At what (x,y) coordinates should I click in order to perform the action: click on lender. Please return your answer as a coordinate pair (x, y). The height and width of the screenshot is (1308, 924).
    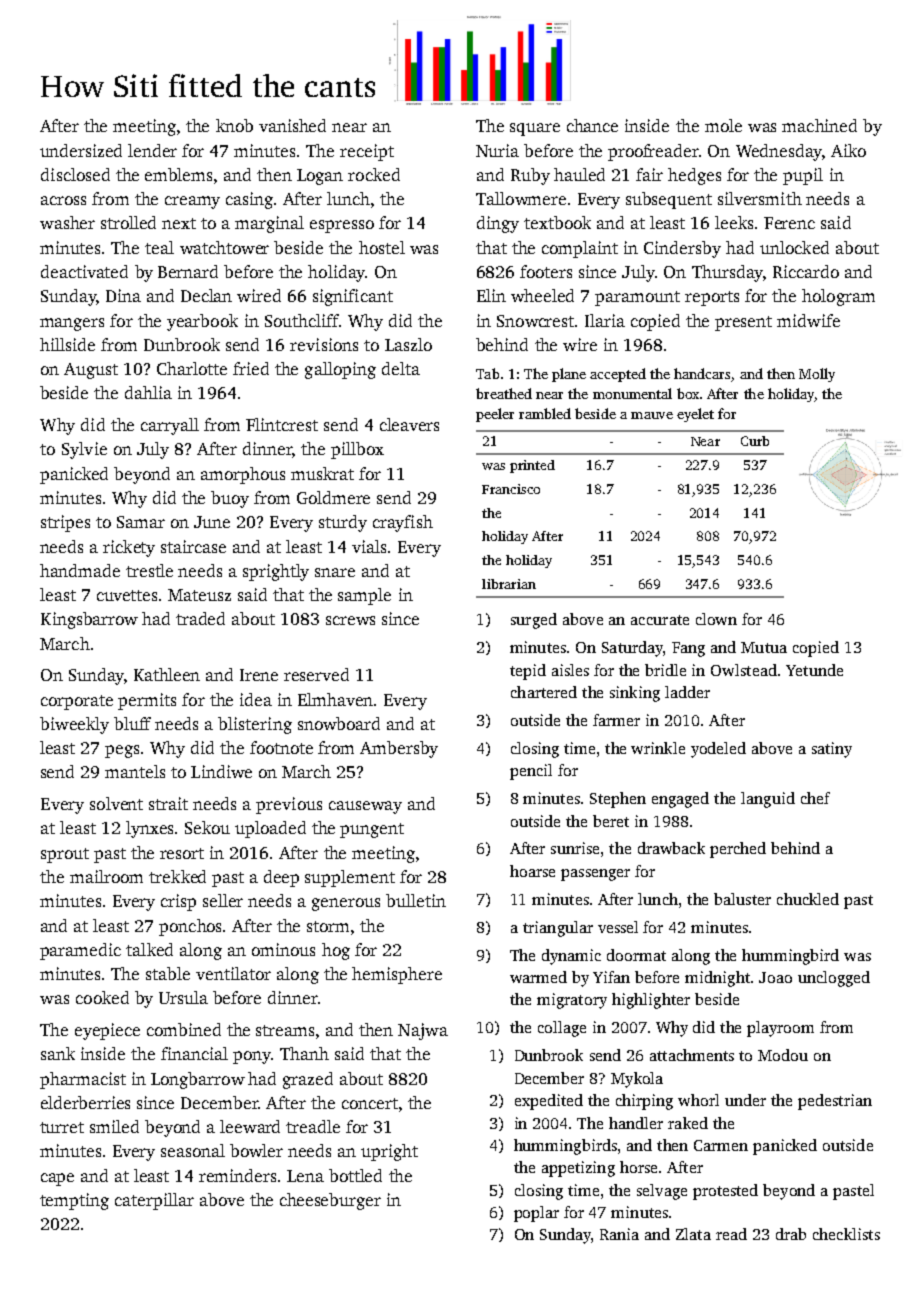
    Looking at the image, I should click on (152, 150).
